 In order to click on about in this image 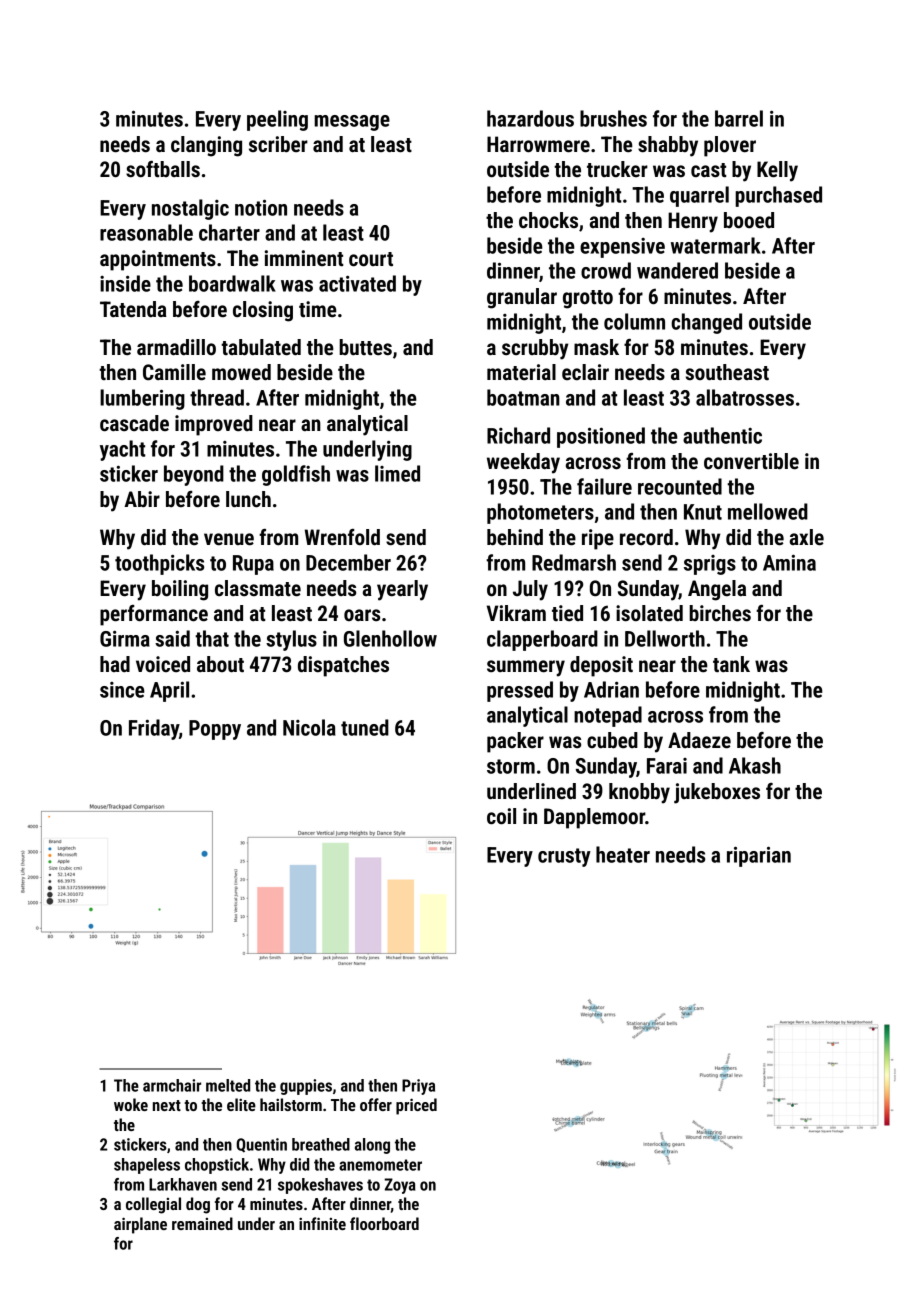, I will do `click(220, 664)`.
